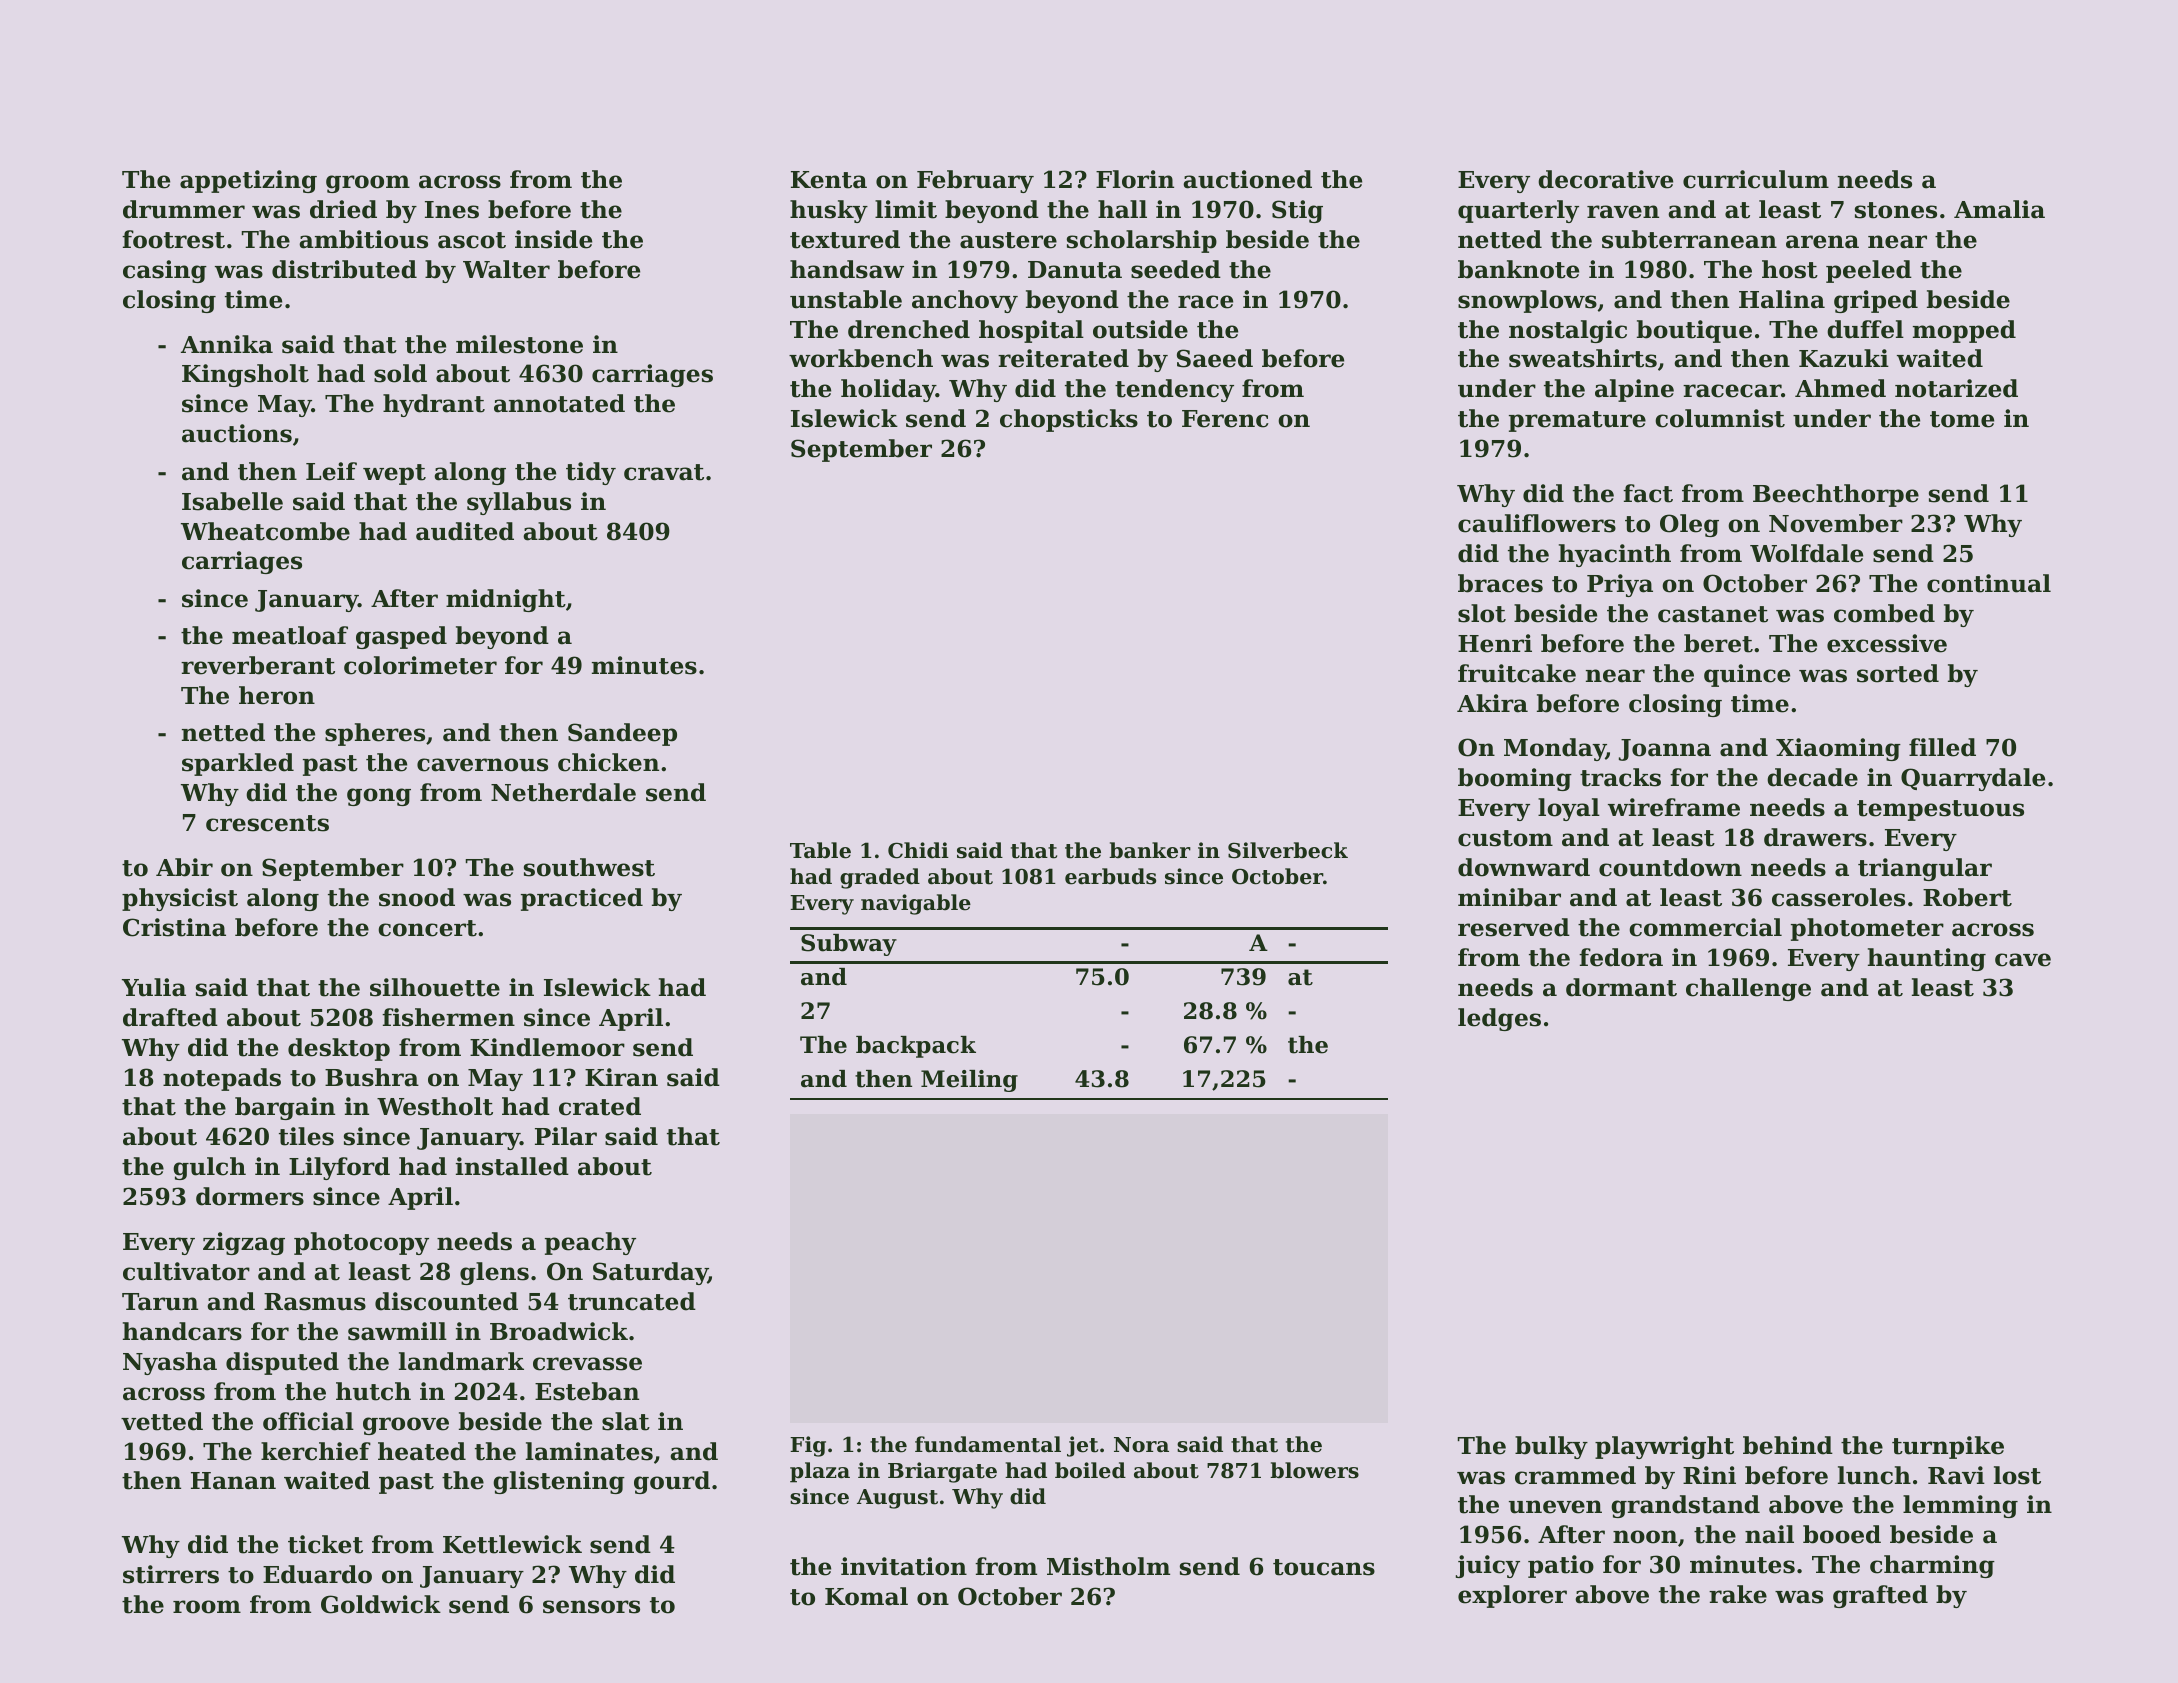 This image has width=2178, height=1683. I want to click on Amalia, so click(1999, 209).
